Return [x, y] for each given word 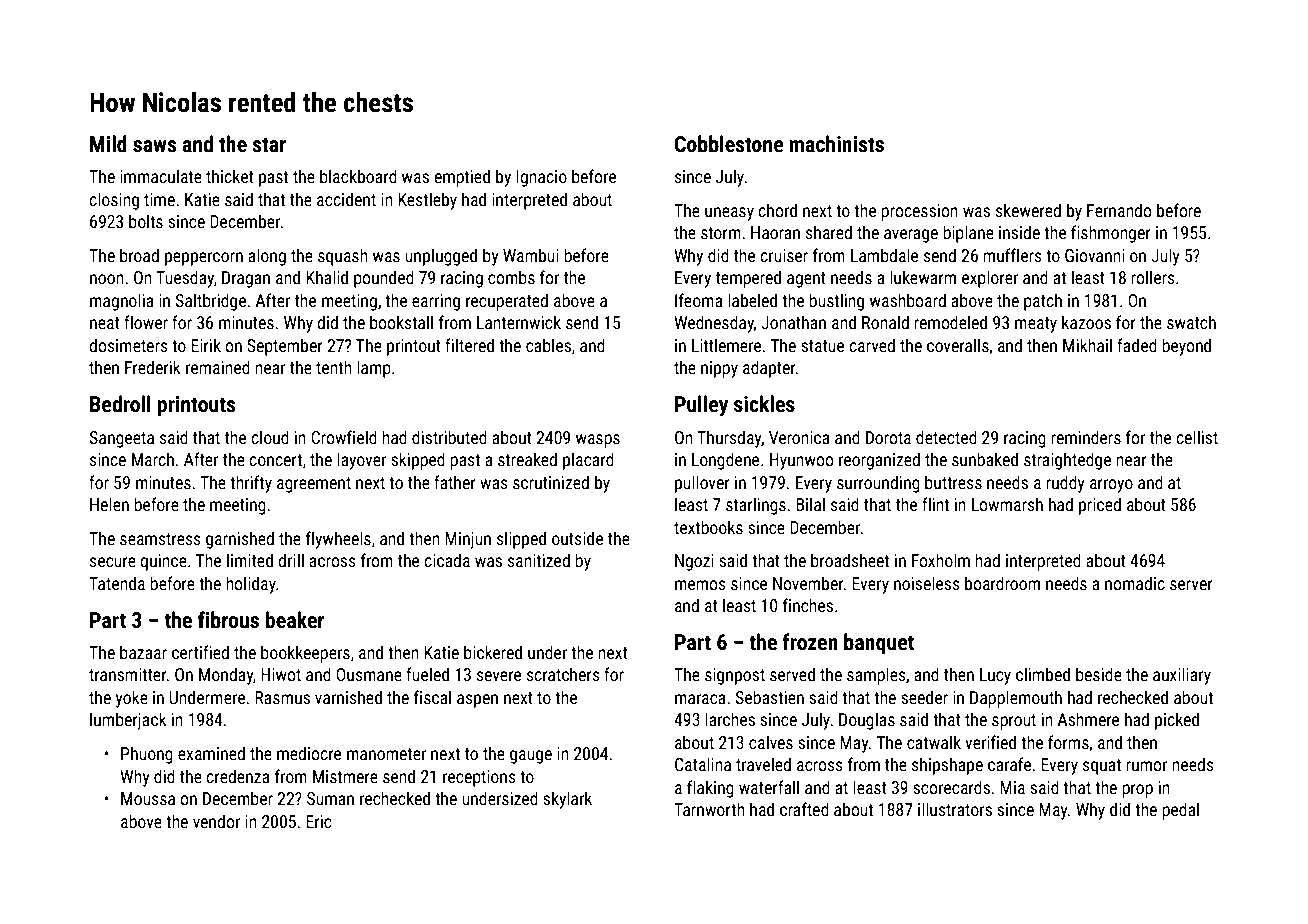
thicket [230, 176]
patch [1043, 302]
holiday [251, 585]
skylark [567, 800]
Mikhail [1087, 345]
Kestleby [427, 201]
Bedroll [120, 403]
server [1191, 585]
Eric [319, 821]
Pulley [701, 406]
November [808, 583]
